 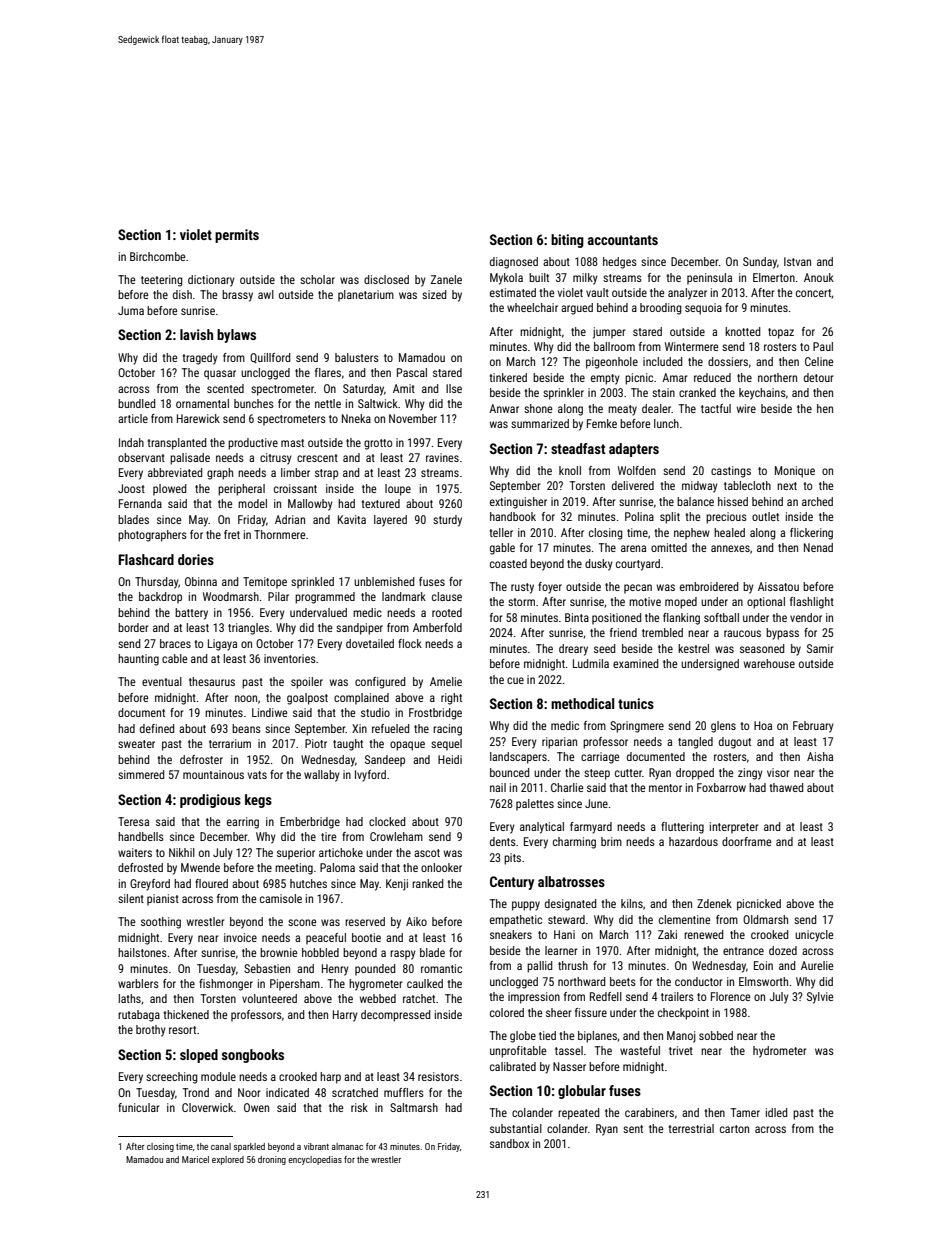 I want to click on Sunday, so click(x=760, y=263).
